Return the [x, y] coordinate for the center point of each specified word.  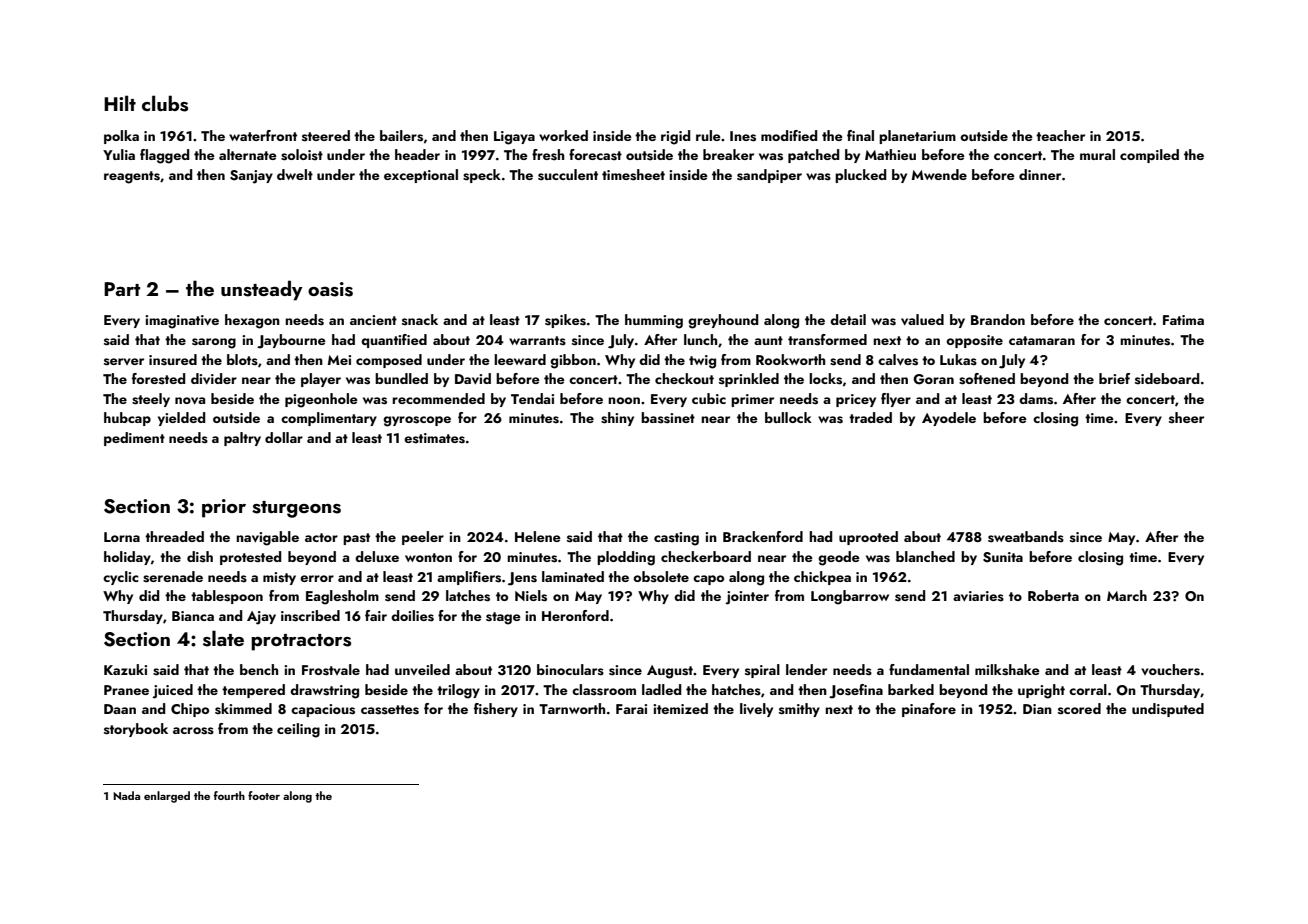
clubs [165, 103]
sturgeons [296, 509]
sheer [1186, 418]
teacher [1060, 135]
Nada [126, 795]
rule [708, 135]
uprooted [868, 538]
